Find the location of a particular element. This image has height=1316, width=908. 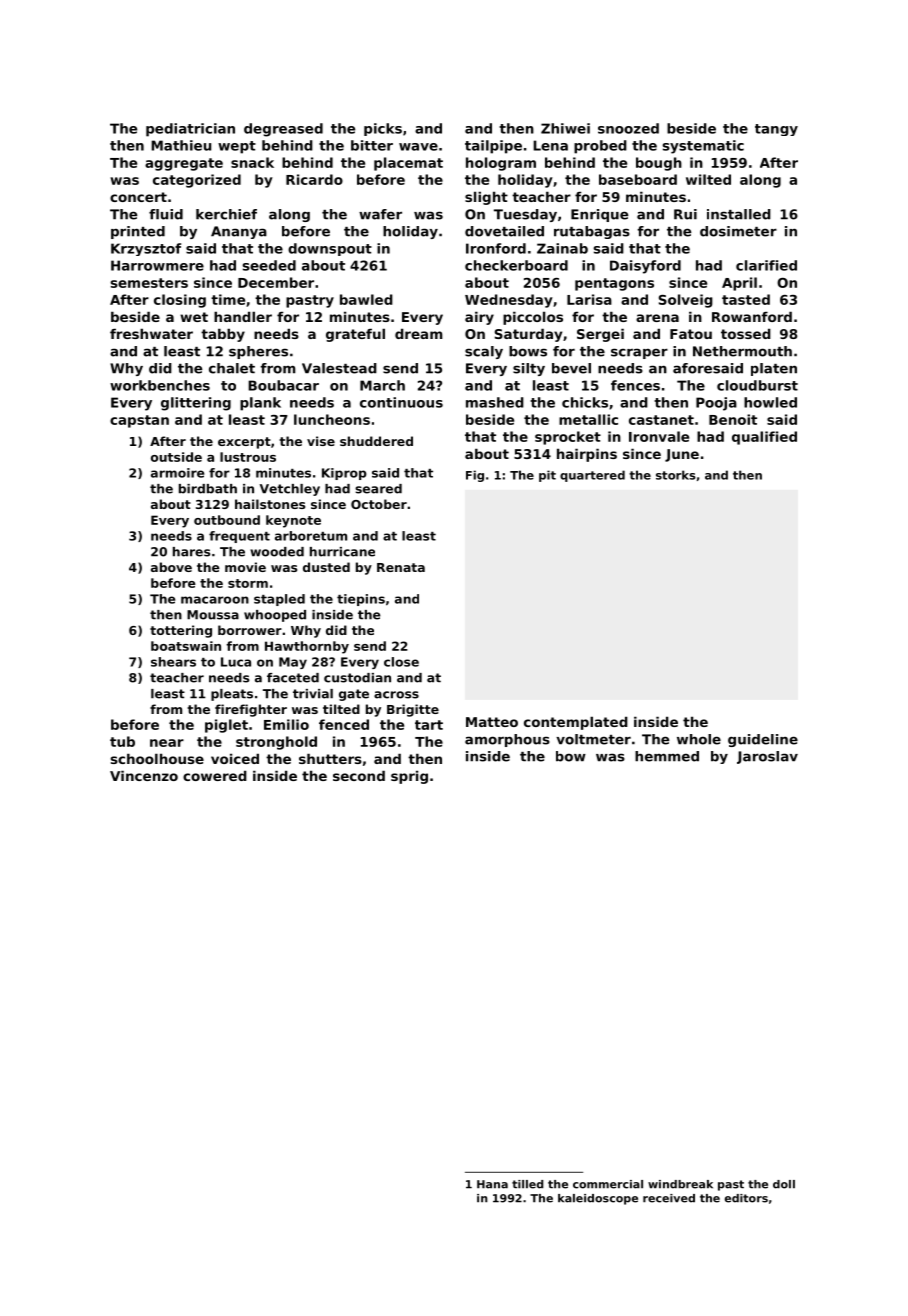

March is located at coordinates (382, 385).
